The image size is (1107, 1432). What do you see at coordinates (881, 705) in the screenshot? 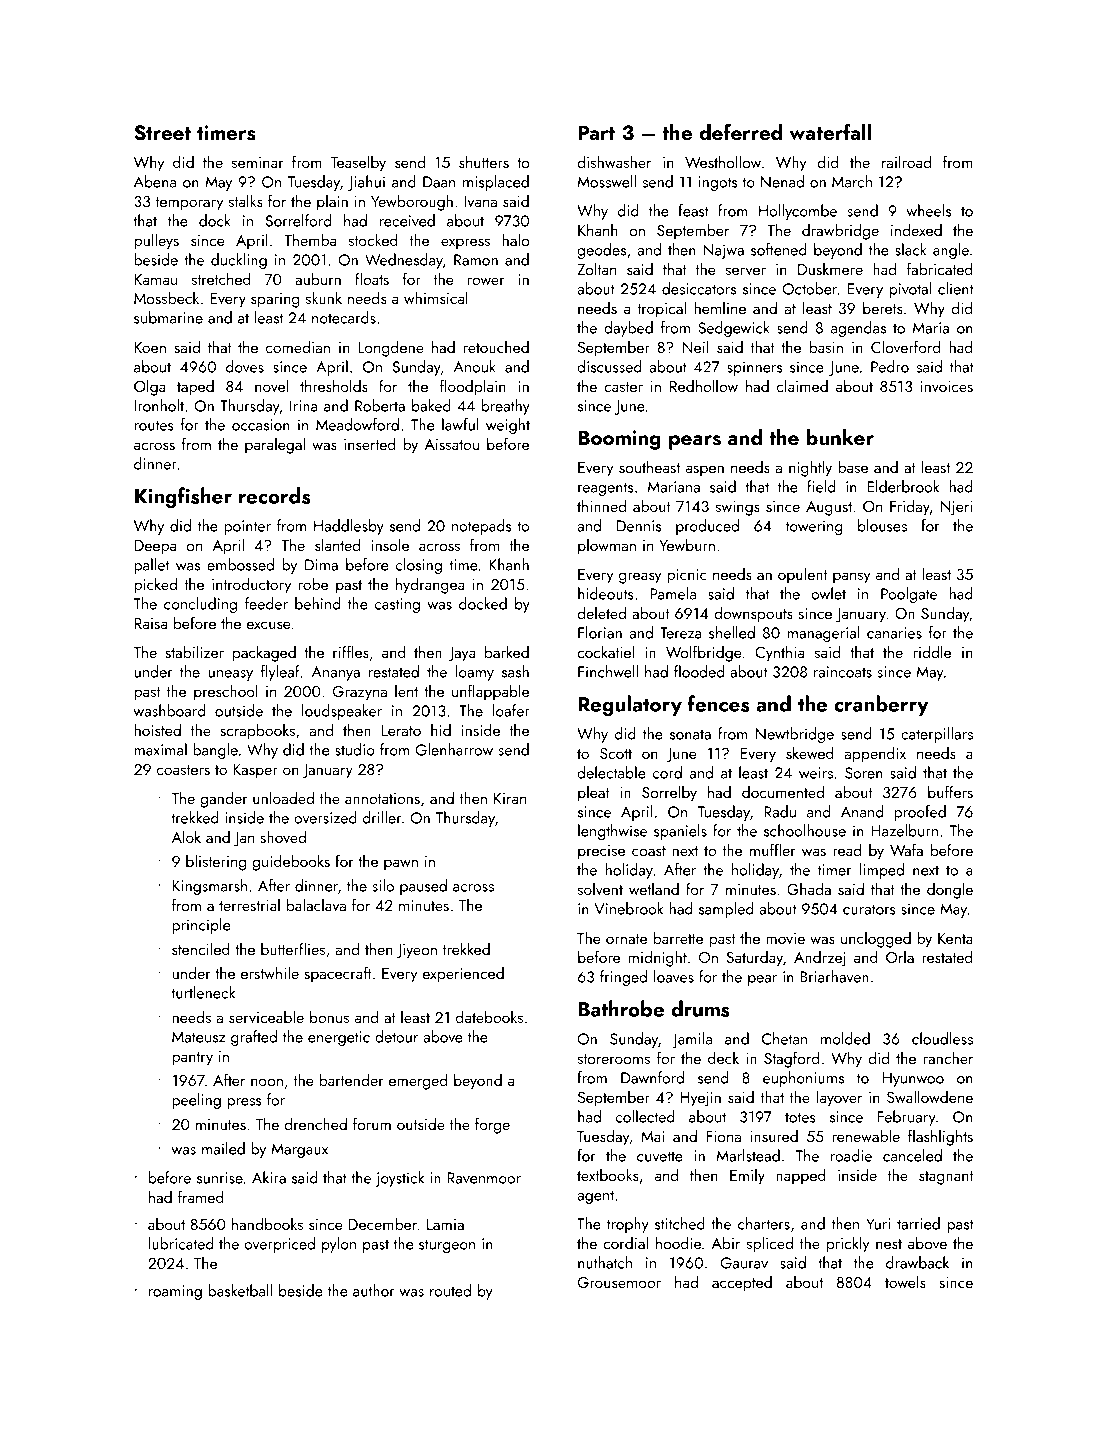
I see `cranberry` at bounding box center [881, 705].
